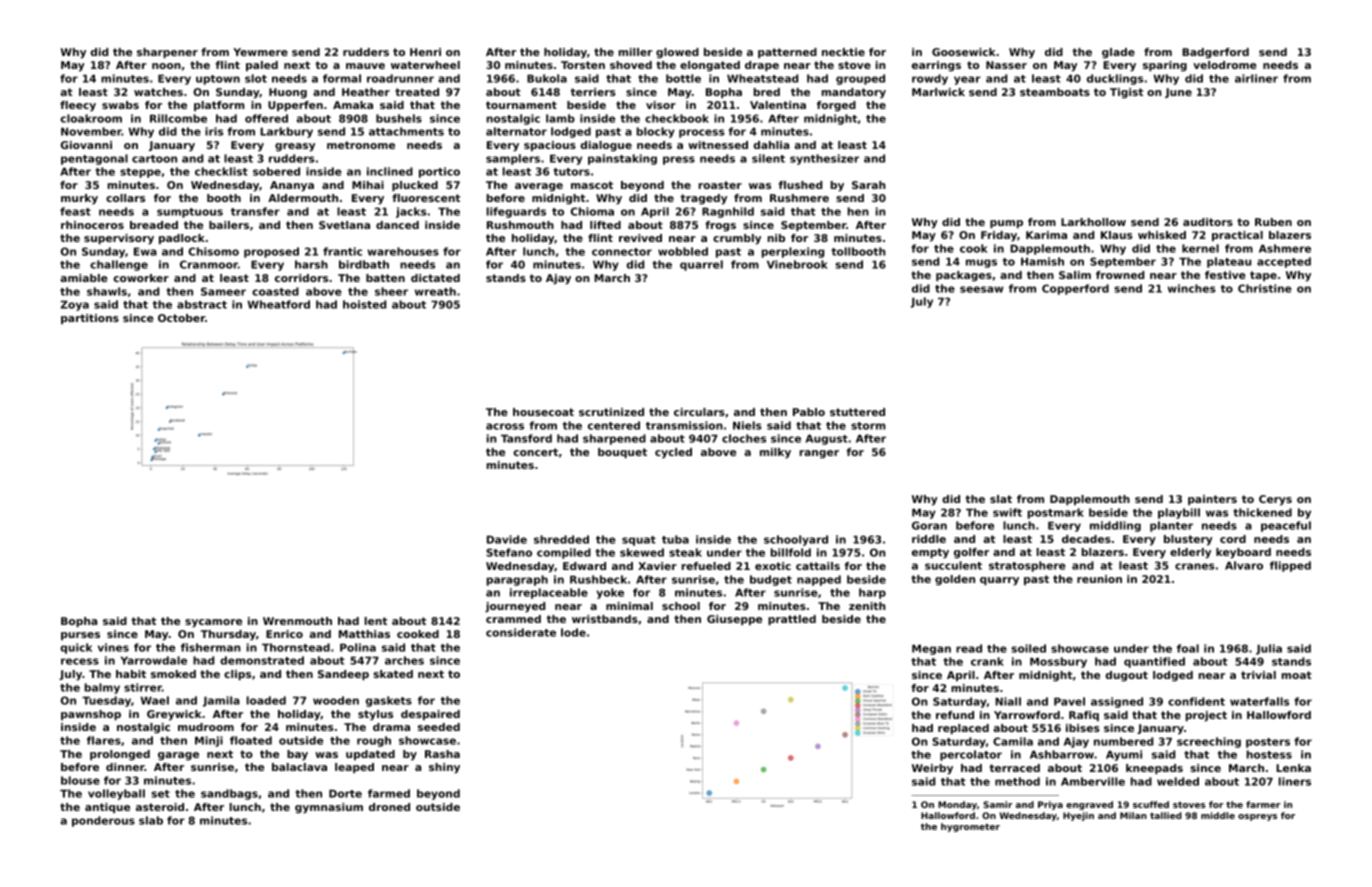 Image resolution: width=1372 pixels, height=887 pixels. I want to click on circulars, so click(699, 412).
